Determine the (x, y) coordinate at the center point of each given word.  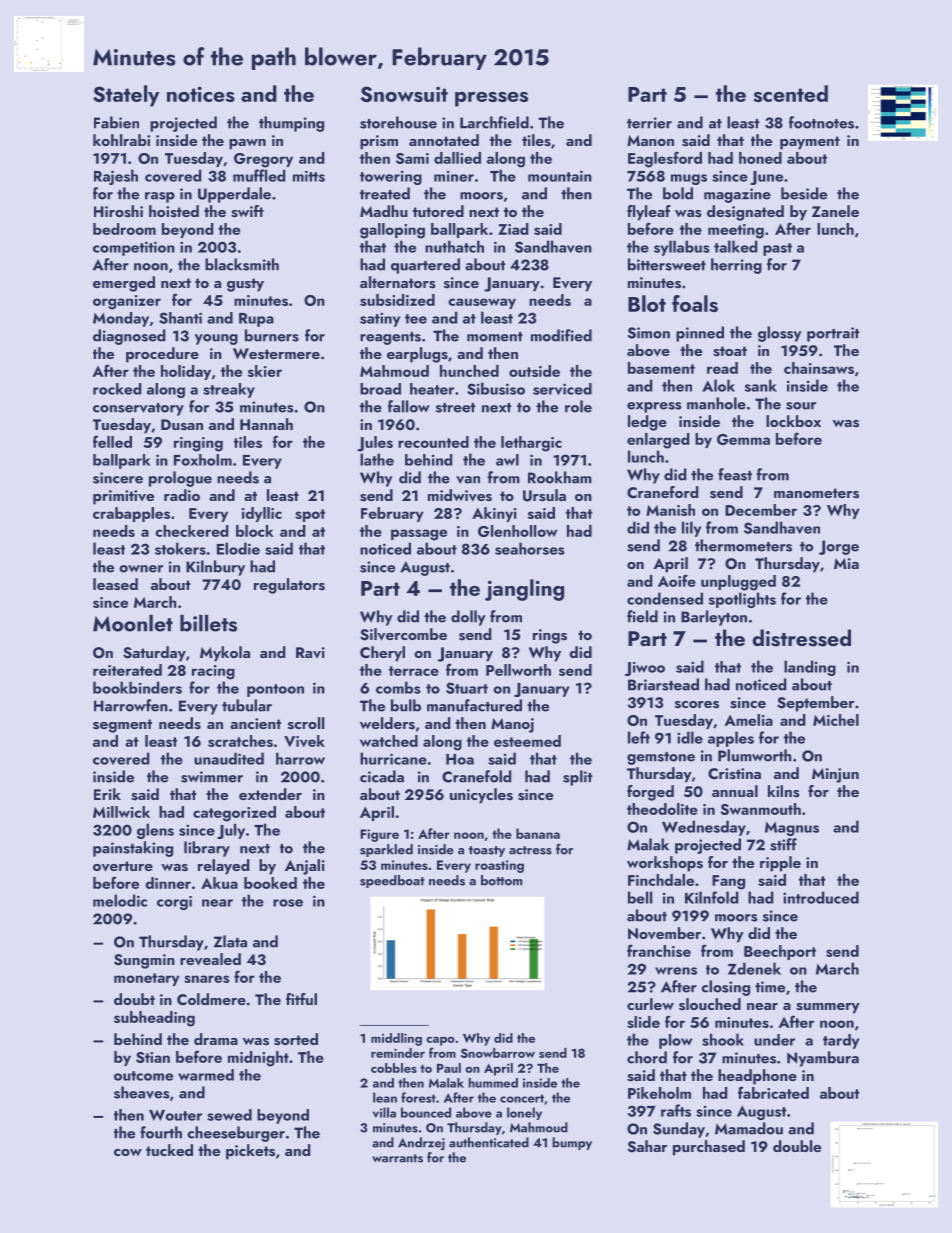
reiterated (127, 670)
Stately (126, 96)
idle (690, 737)
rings (550, 636)
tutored (438, 211)
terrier (649, 123)
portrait (833, 334)
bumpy (572, 1143)
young (216, 339)
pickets (250, 1152)
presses (491, 99)
